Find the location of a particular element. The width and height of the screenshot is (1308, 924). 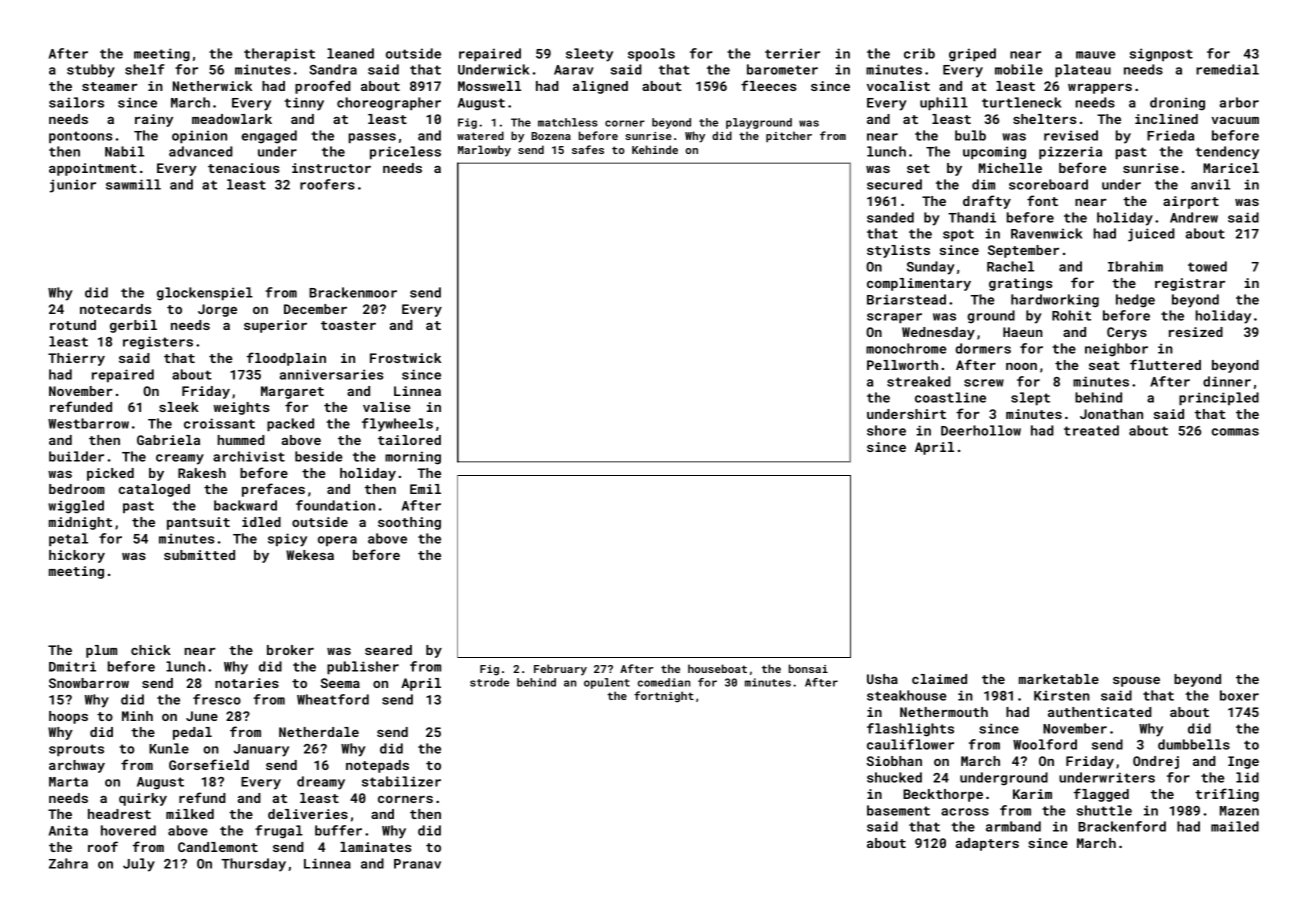

appointment is located at coordinates (93, 169).
